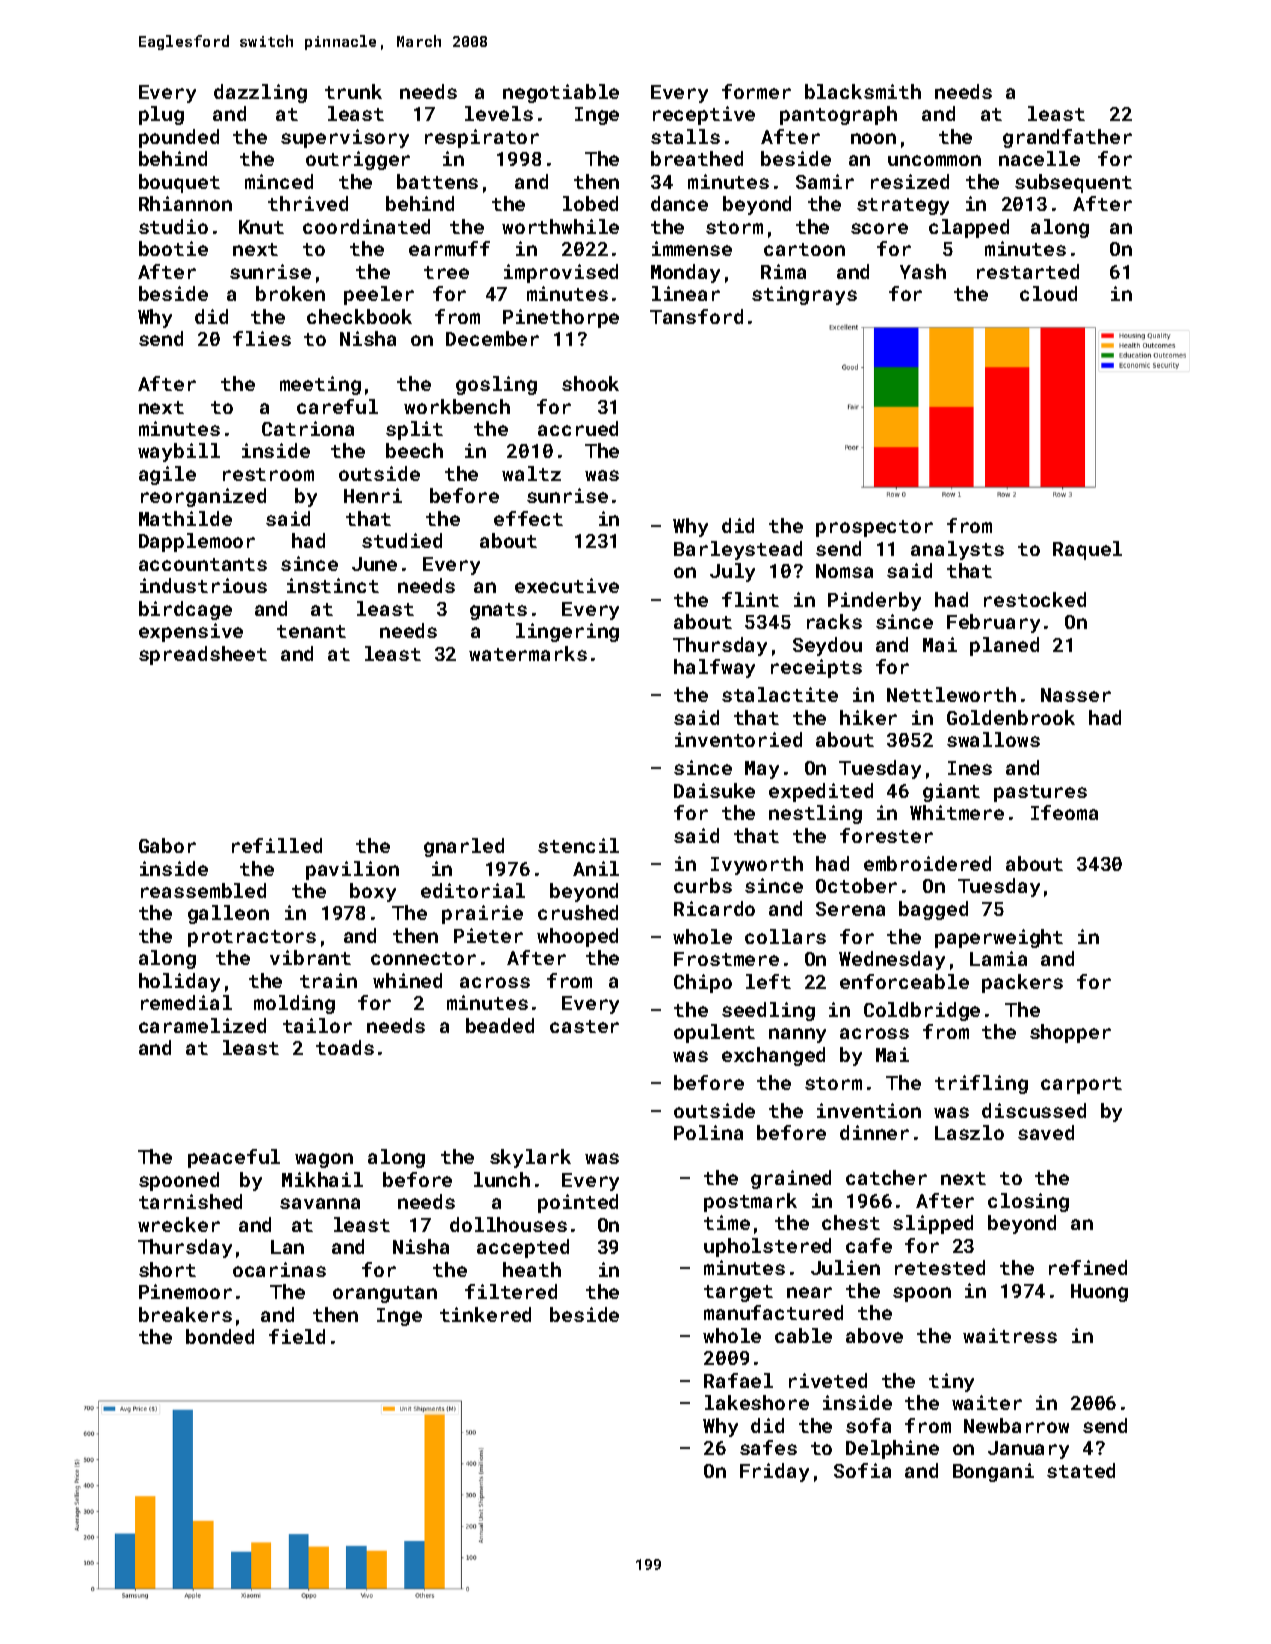  Describe the element at coordinates (502, 1179) in the page. I see `lunch` at that location.
